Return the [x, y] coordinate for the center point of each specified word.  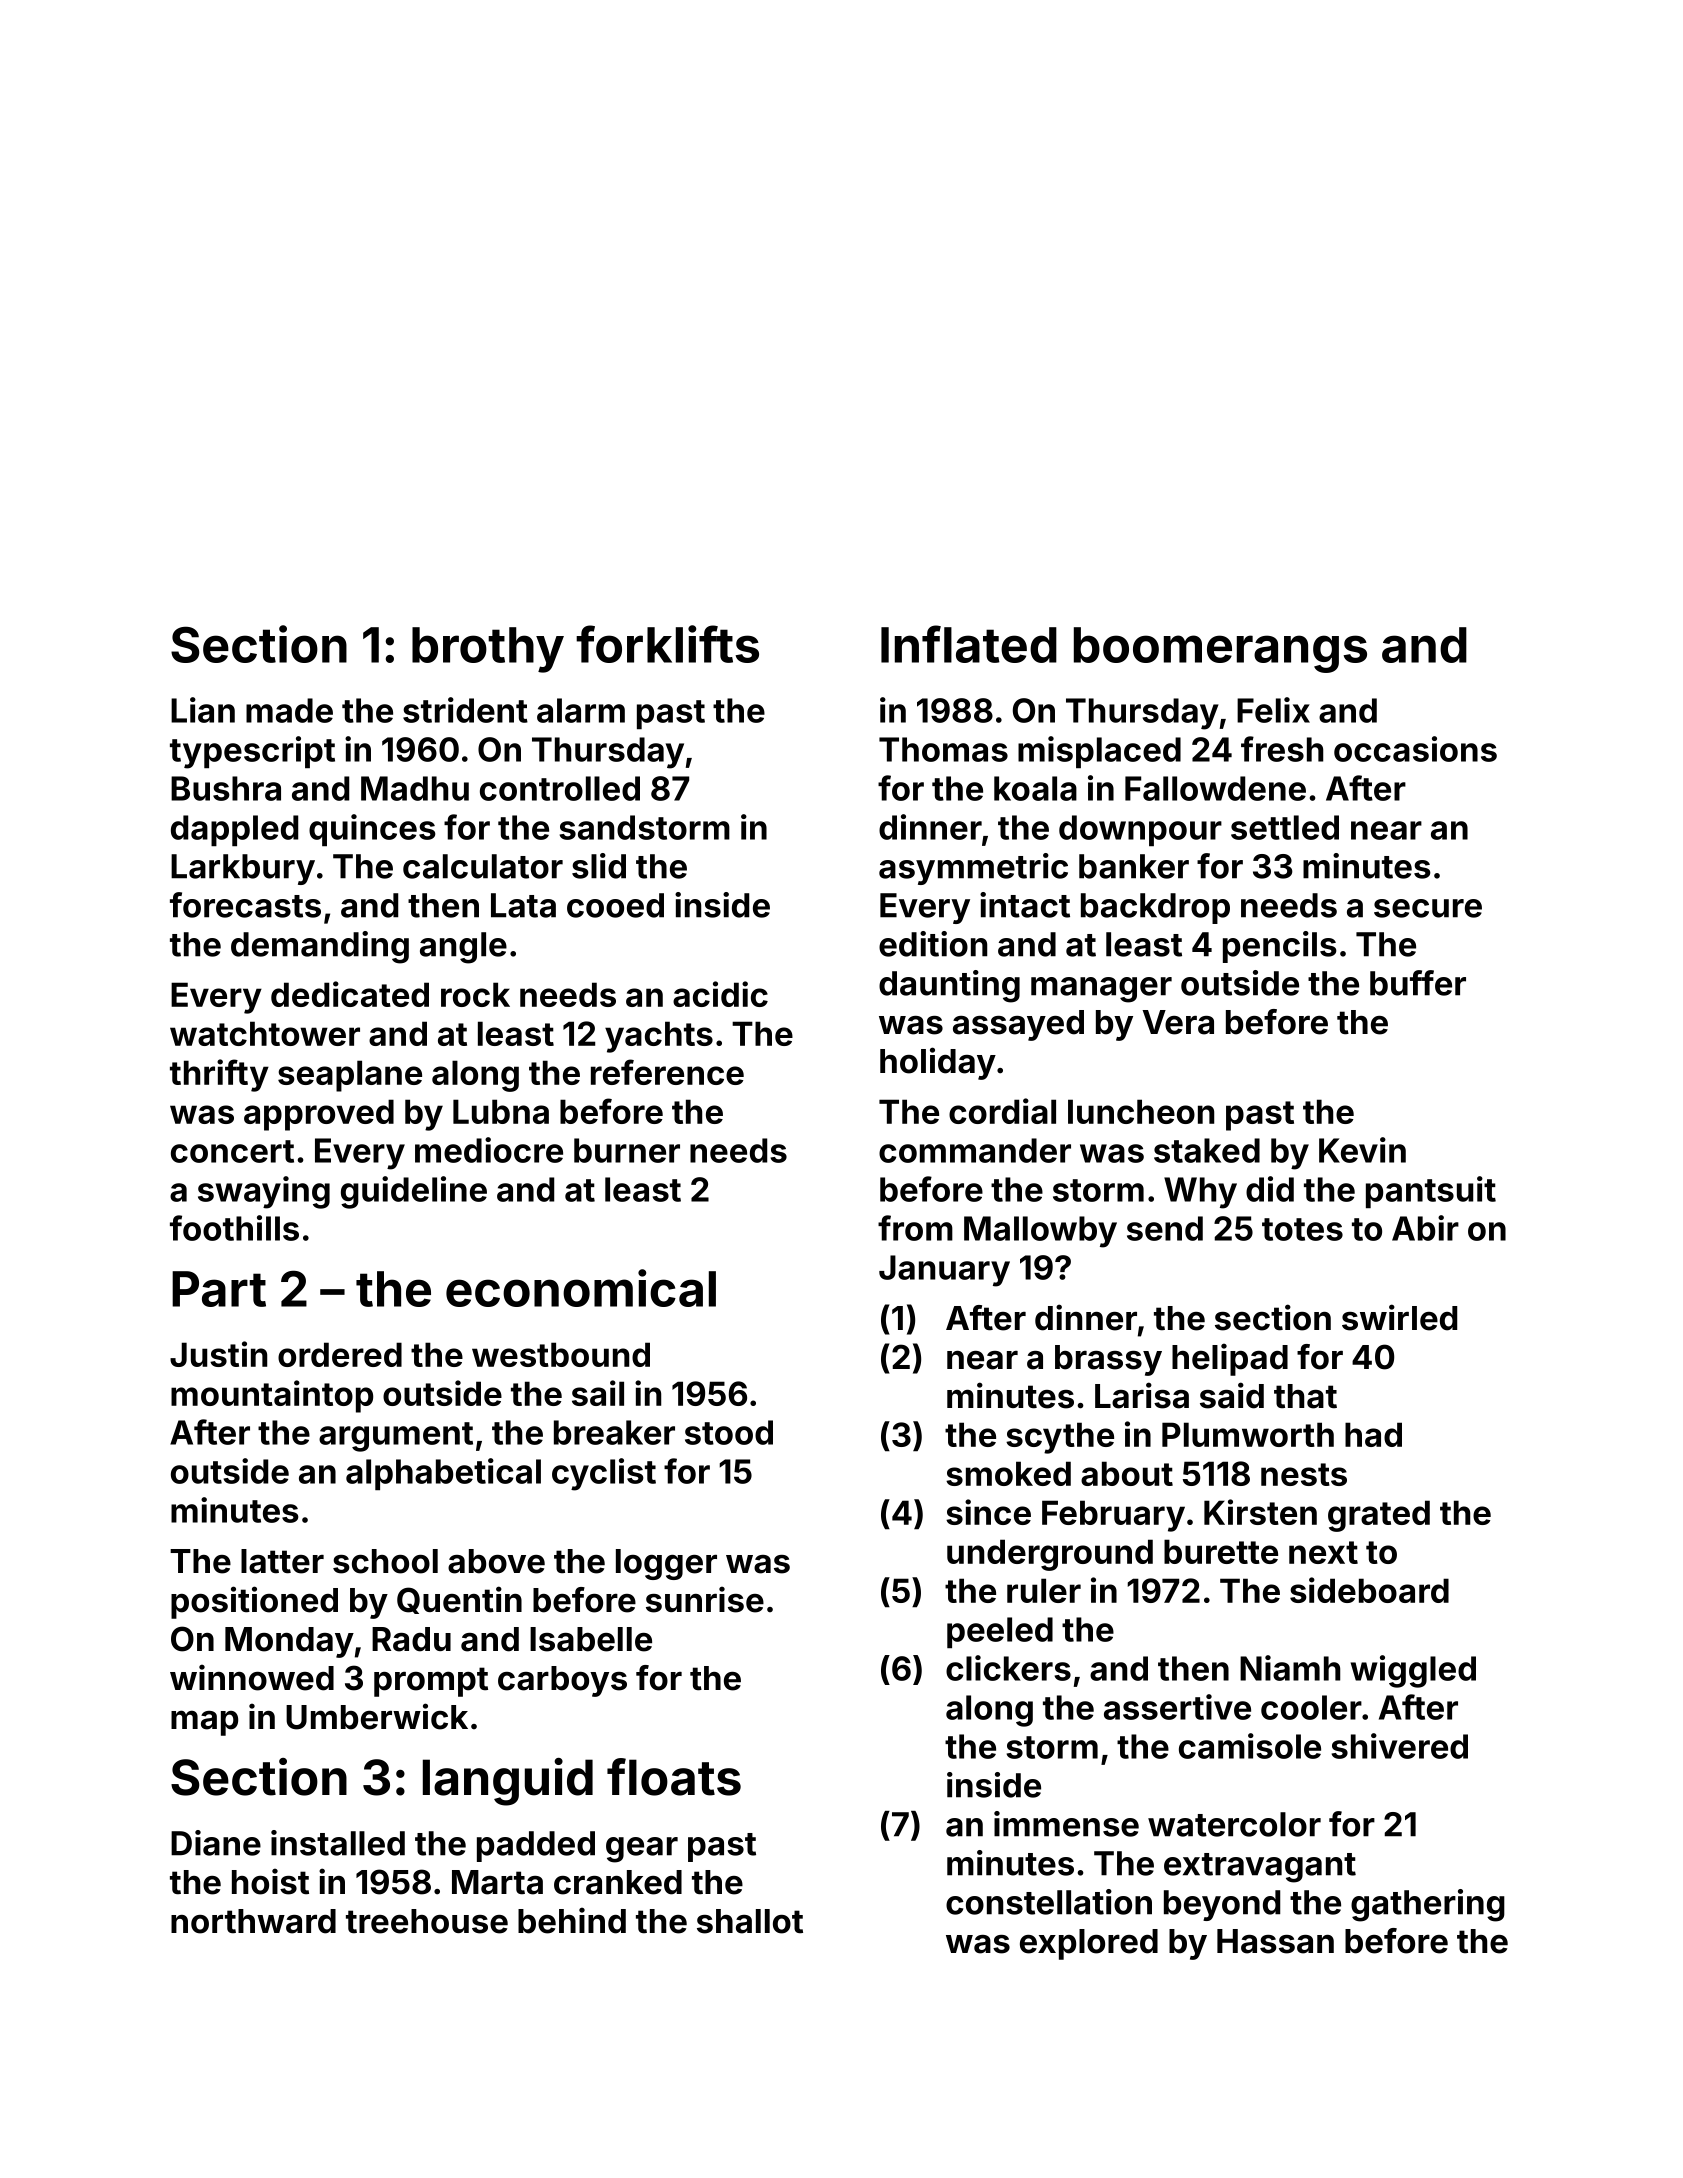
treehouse [427, 1921]
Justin [218, 1354]
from [915, 1228]
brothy [488, 650]
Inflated [969, 644]
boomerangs [1220, 650]
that [1305, 1396]
